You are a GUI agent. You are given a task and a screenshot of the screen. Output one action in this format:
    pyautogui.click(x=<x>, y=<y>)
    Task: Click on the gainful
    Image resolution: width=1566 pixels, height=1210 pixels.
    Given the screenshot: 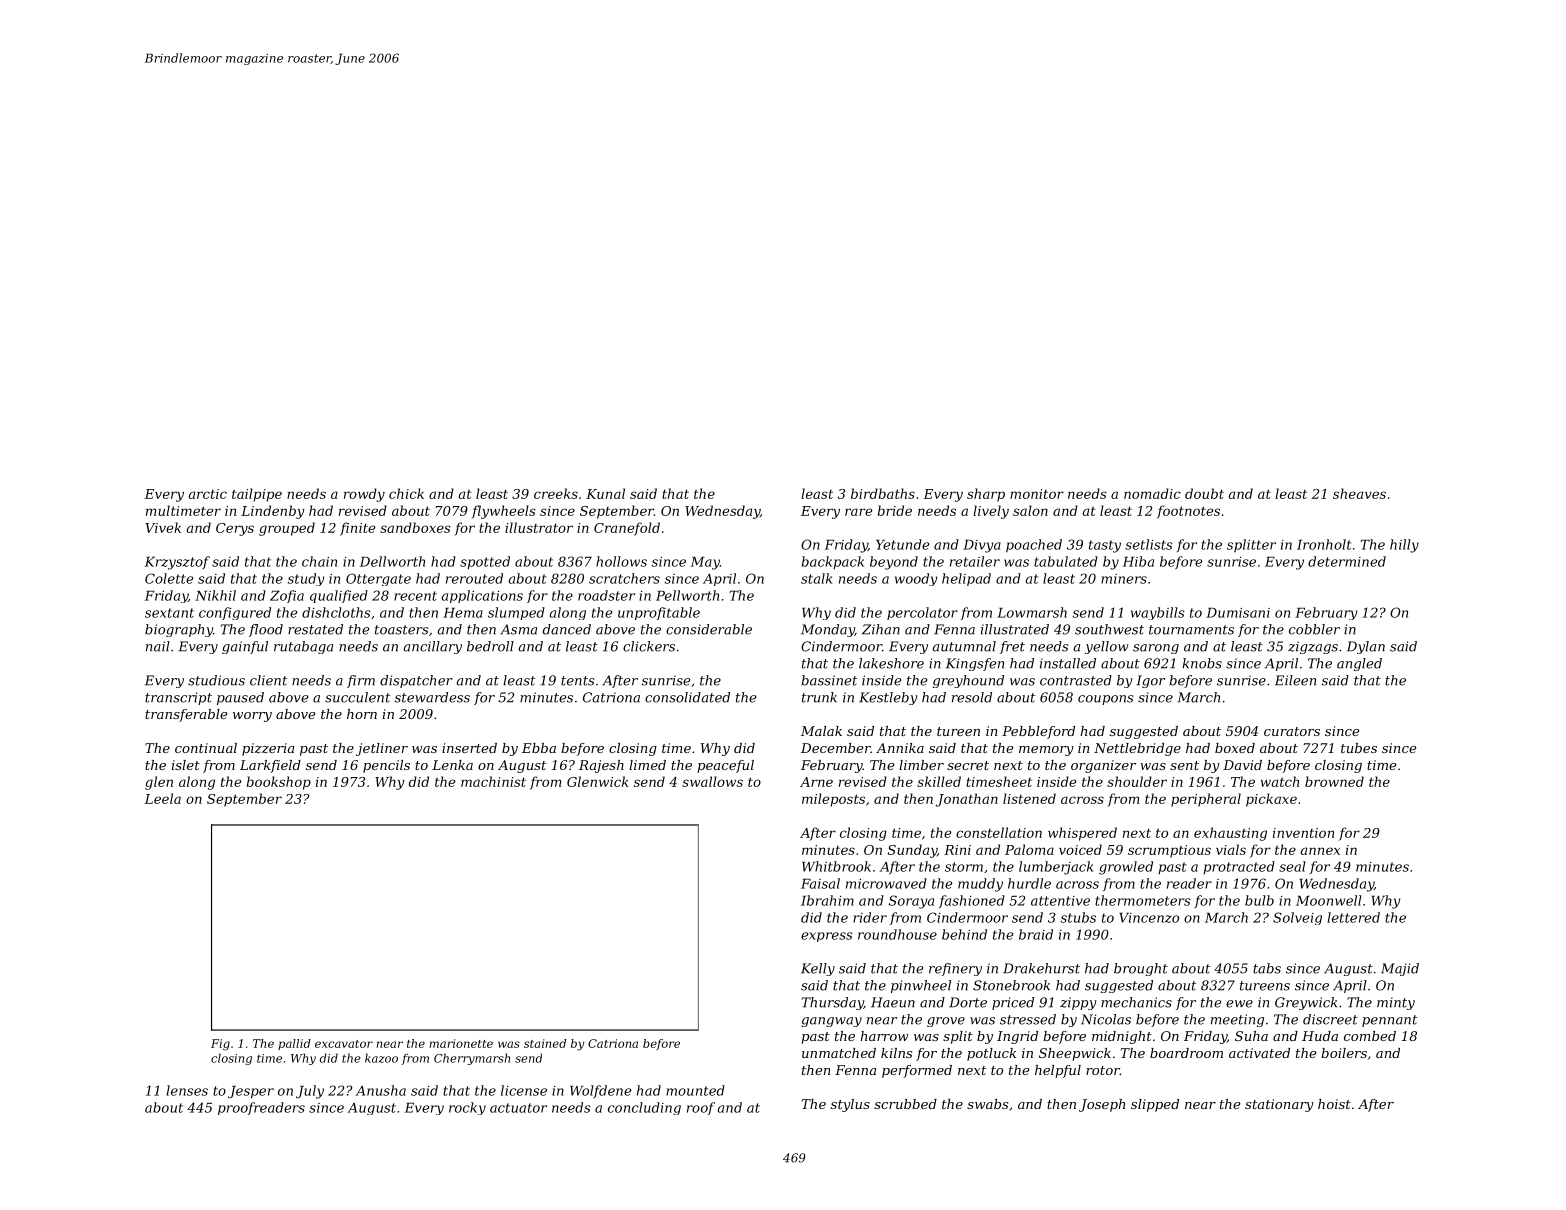 What is the action you would take?
    pyautogui.click(x=245, y=647)
